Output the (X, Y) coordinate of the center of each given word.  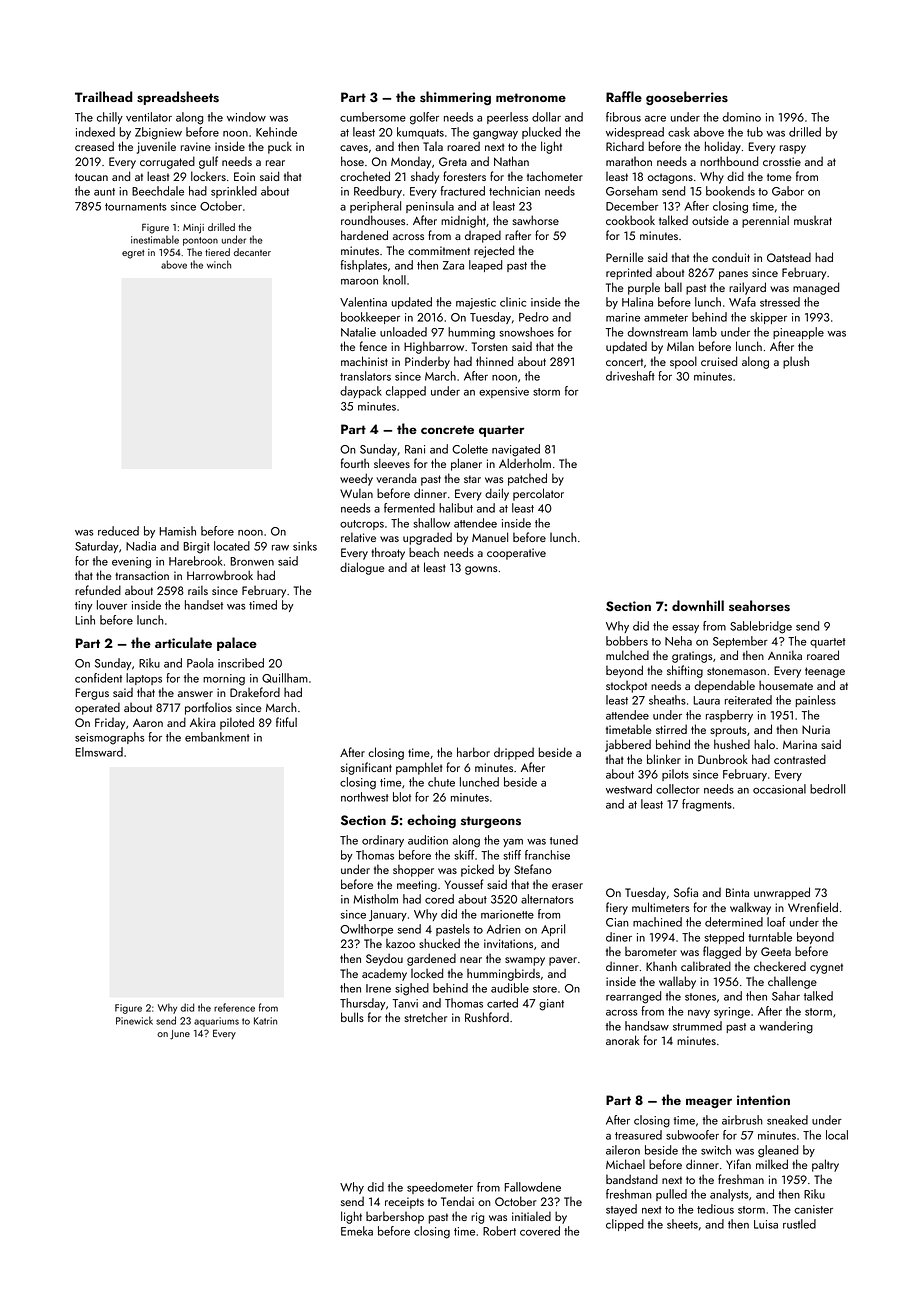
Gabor (788, 191)
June (180, 1035)
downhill (698, 605)
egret (133, 254)
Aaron (148, 722)
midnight (463, 222)
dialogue (362, 568)
